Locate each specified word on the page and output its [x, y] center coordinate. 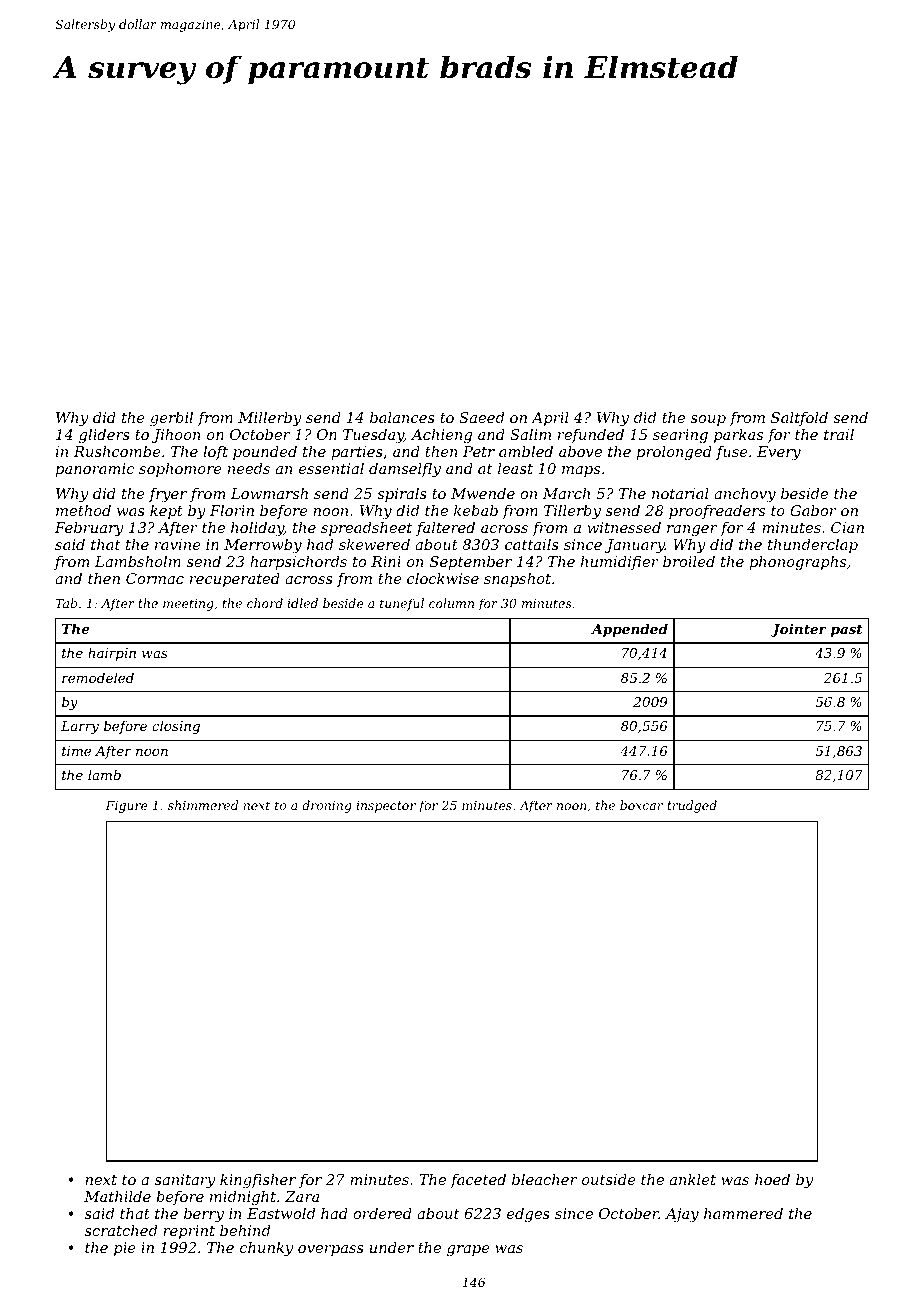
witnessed [624, 527]
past [846, 631]
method [83, 510]
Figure [126, 807]
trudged [692, 806]
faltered [445, 529]
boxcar [641, 805]
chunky [266, 1249]
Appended [629, 630]
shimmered [203, 805]
